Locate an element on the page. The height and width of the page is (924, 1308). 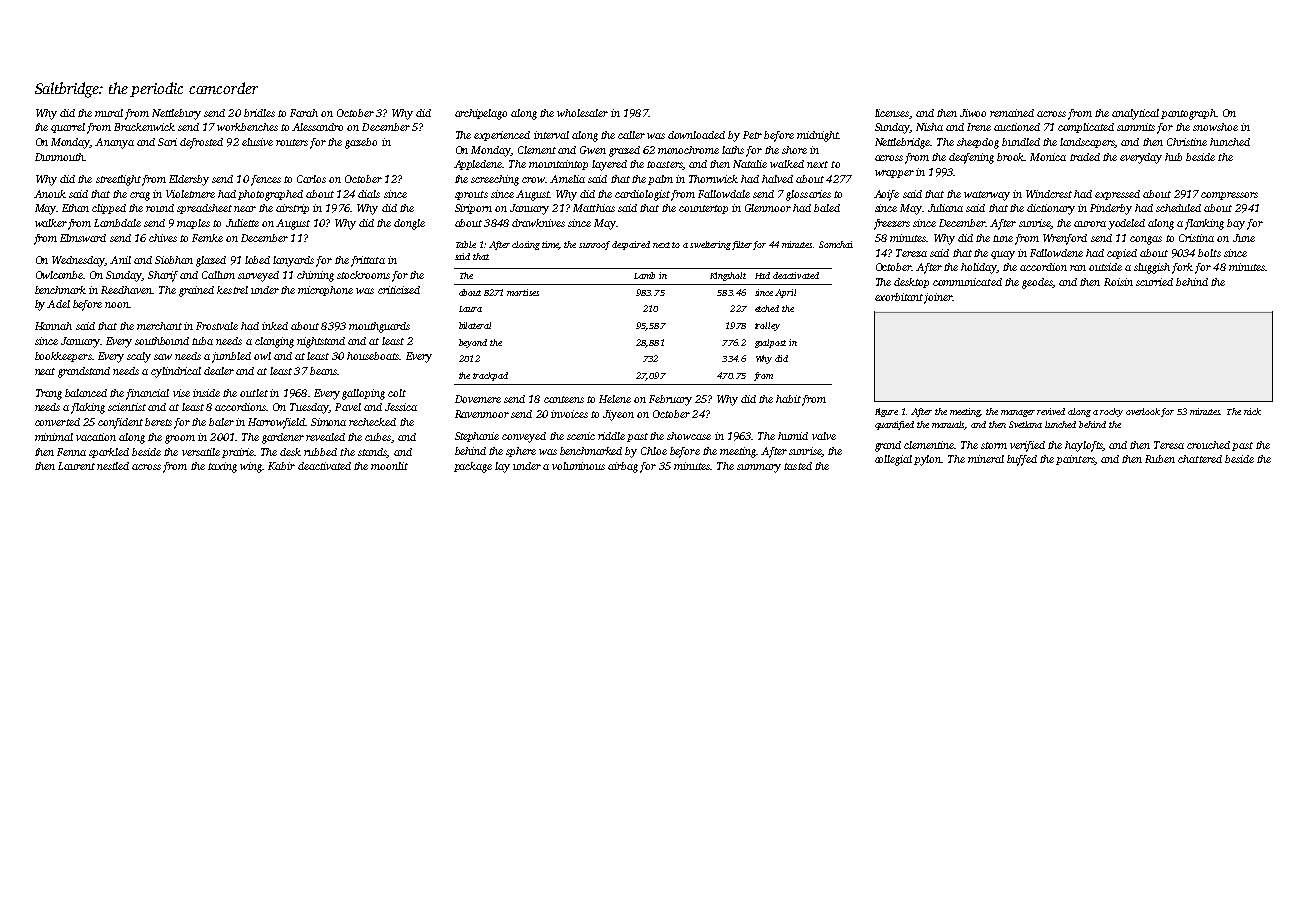
wing is located at coordinates (251, 467).
